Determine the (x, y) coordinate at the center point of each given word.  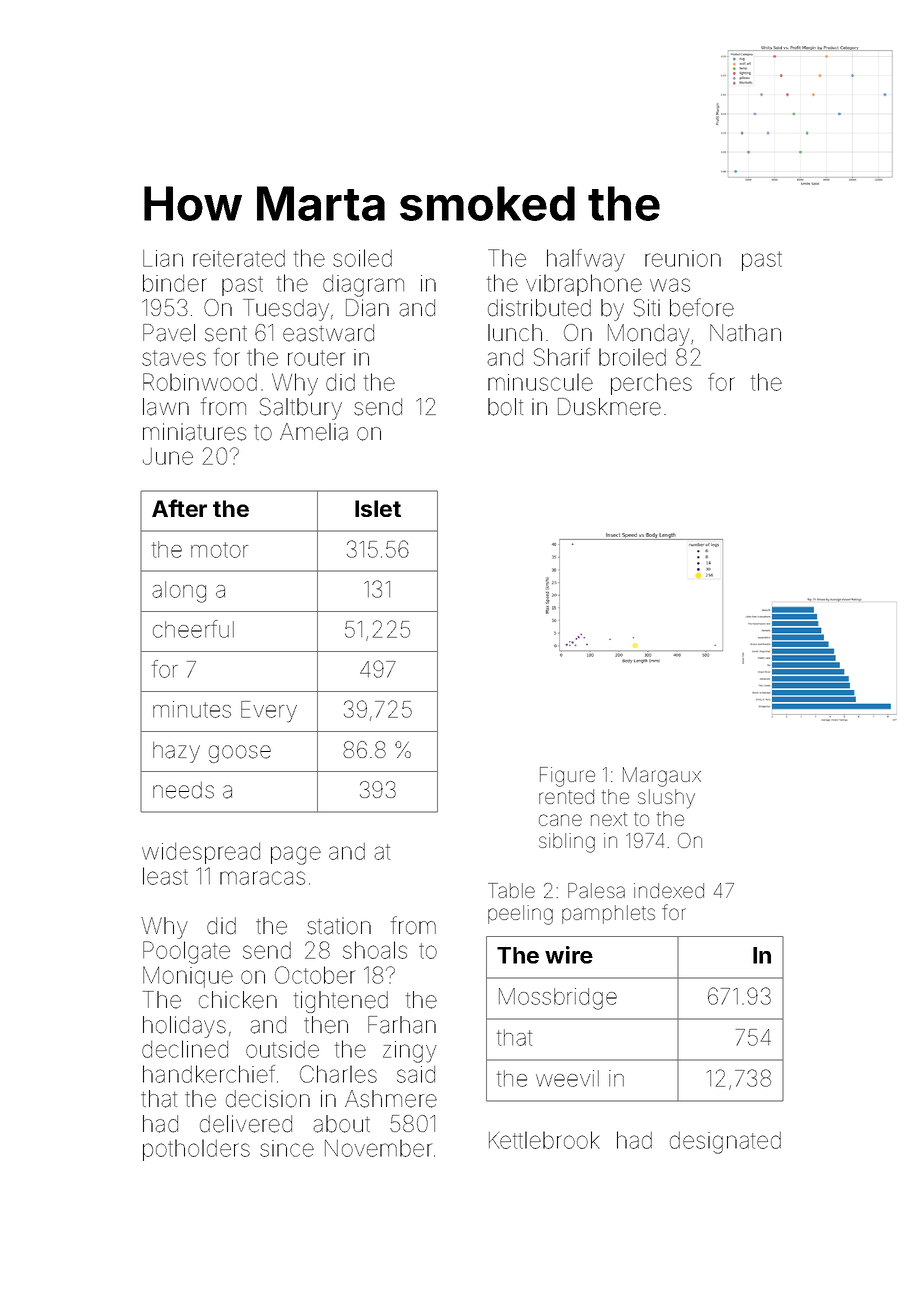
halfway (586, 260)
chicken (238, 1000)
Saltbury (301, 409)
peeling (520, 915)
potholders (196, 1150)
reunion (683, 258)
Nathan (745, 333)
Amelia (314, 432)
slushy (666, 799)
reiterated (239, 258)
